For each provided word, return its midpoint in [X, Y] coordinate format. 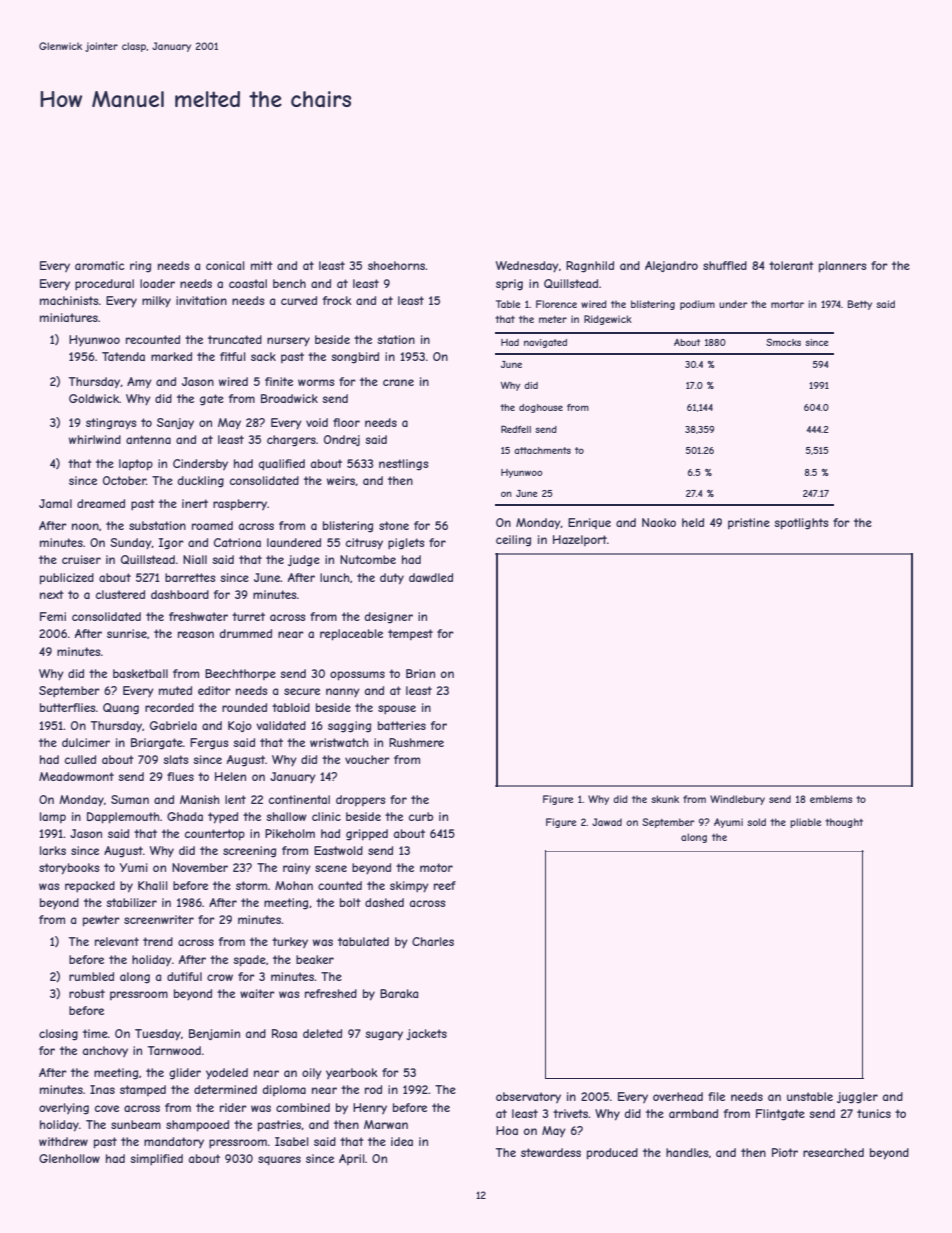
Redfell [516, 429]
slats [175, 759]
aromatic [100, 265]
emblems [831, 799]
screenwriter [159, 919]
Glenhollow [69, 1158]
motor [436, 867]
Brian [420, 673]
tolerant [791, 265]
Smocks [783, 342]
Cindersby [200, 465]
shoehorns [397, 265]
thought [844, 823]
